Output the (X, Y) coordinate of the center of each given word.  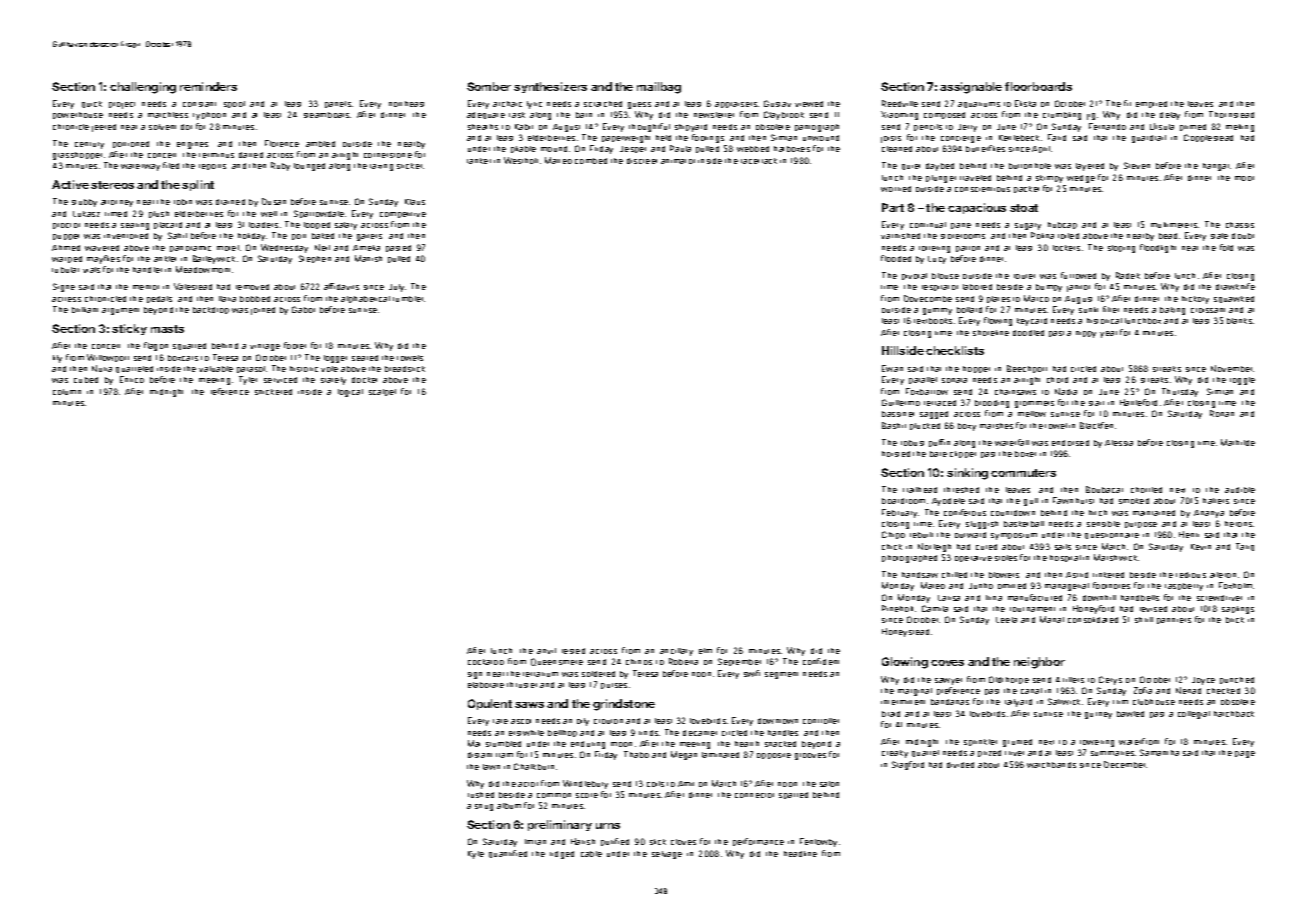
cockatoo (486, 662)
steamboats (326, 115)
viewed (809, 104)
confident (821, 661)
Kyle (476, 855)
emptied (1151, 104)
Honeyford (1093, 609)
